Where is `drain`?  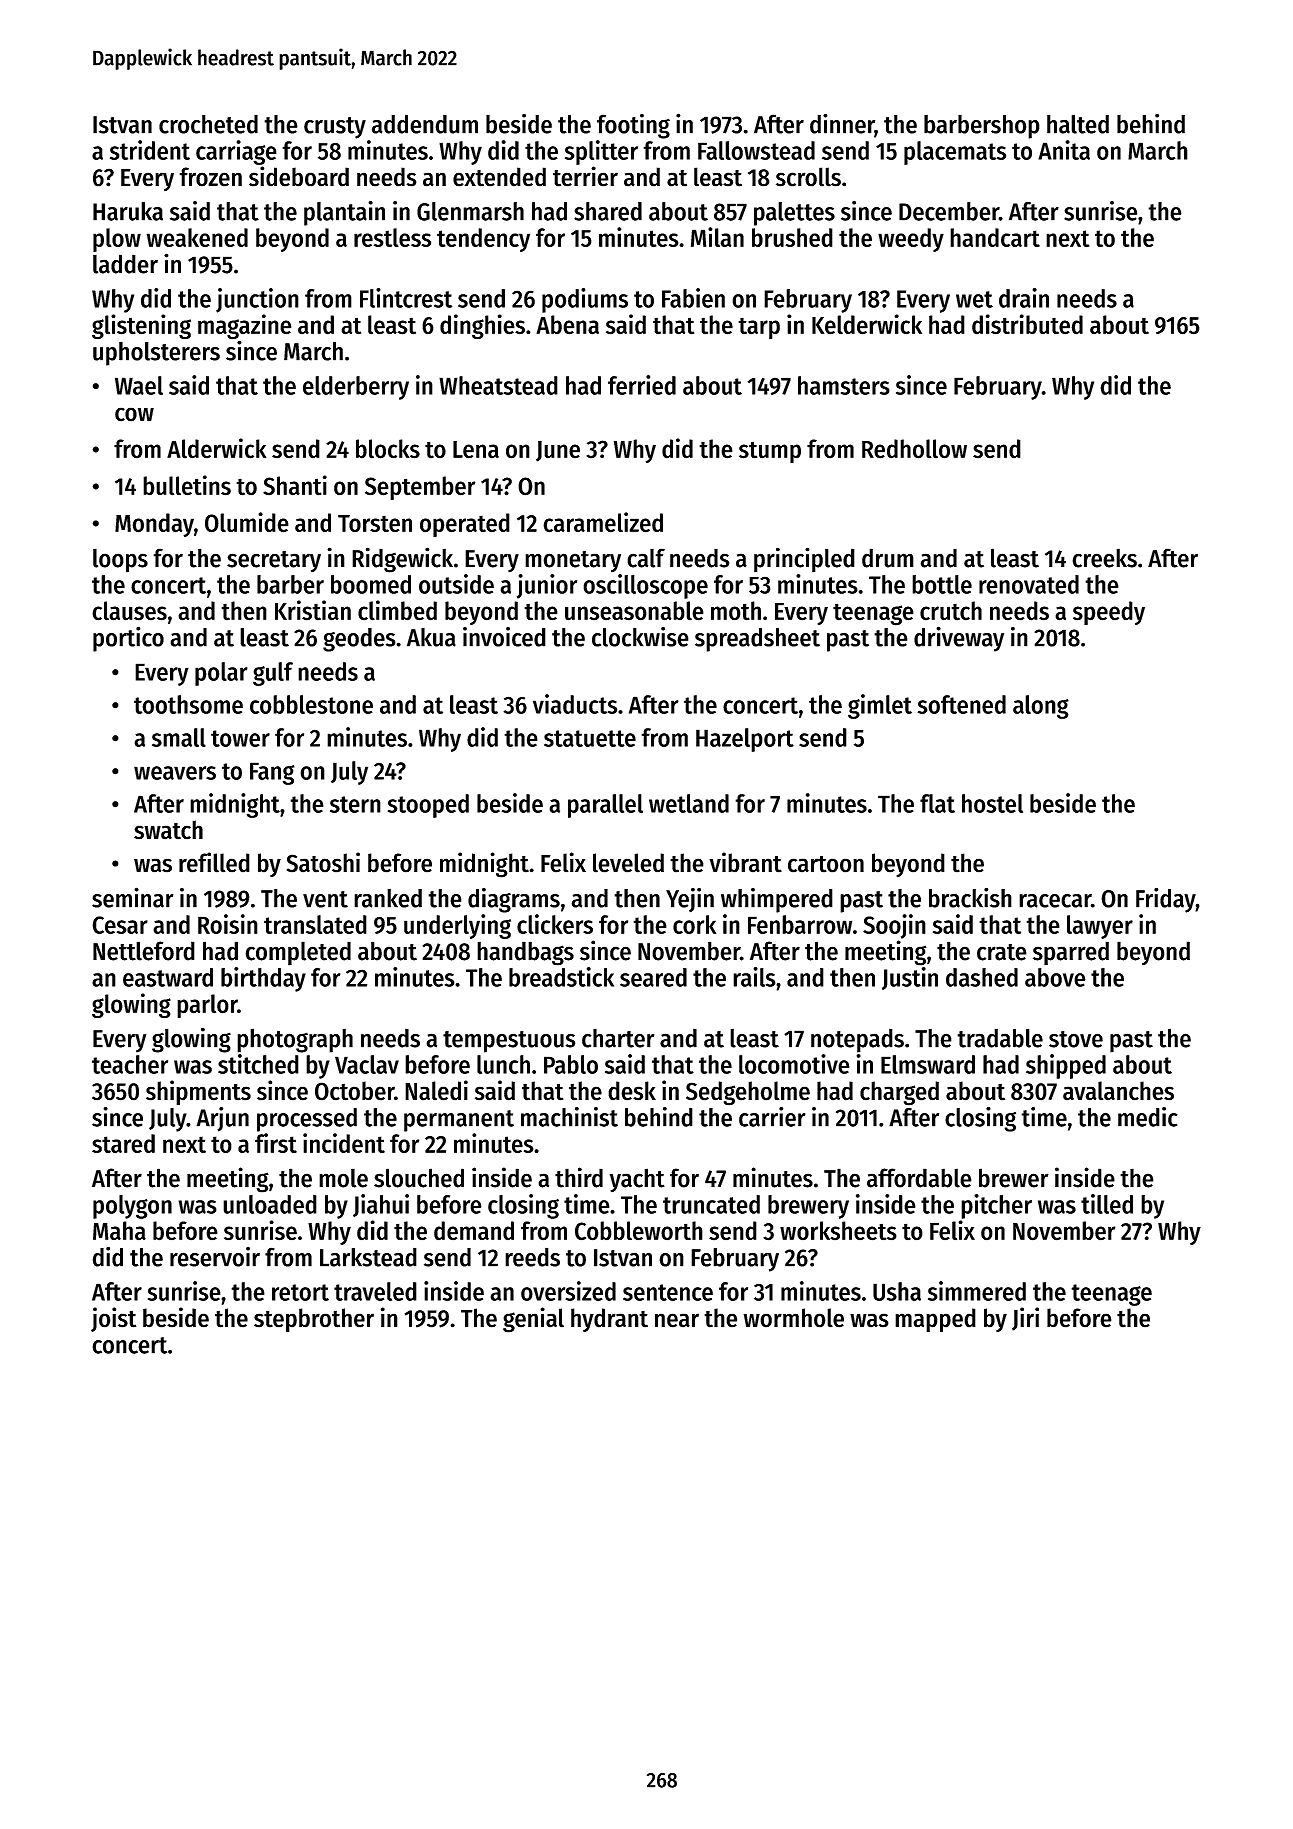 drain is located at coordinates (1024, 298).
